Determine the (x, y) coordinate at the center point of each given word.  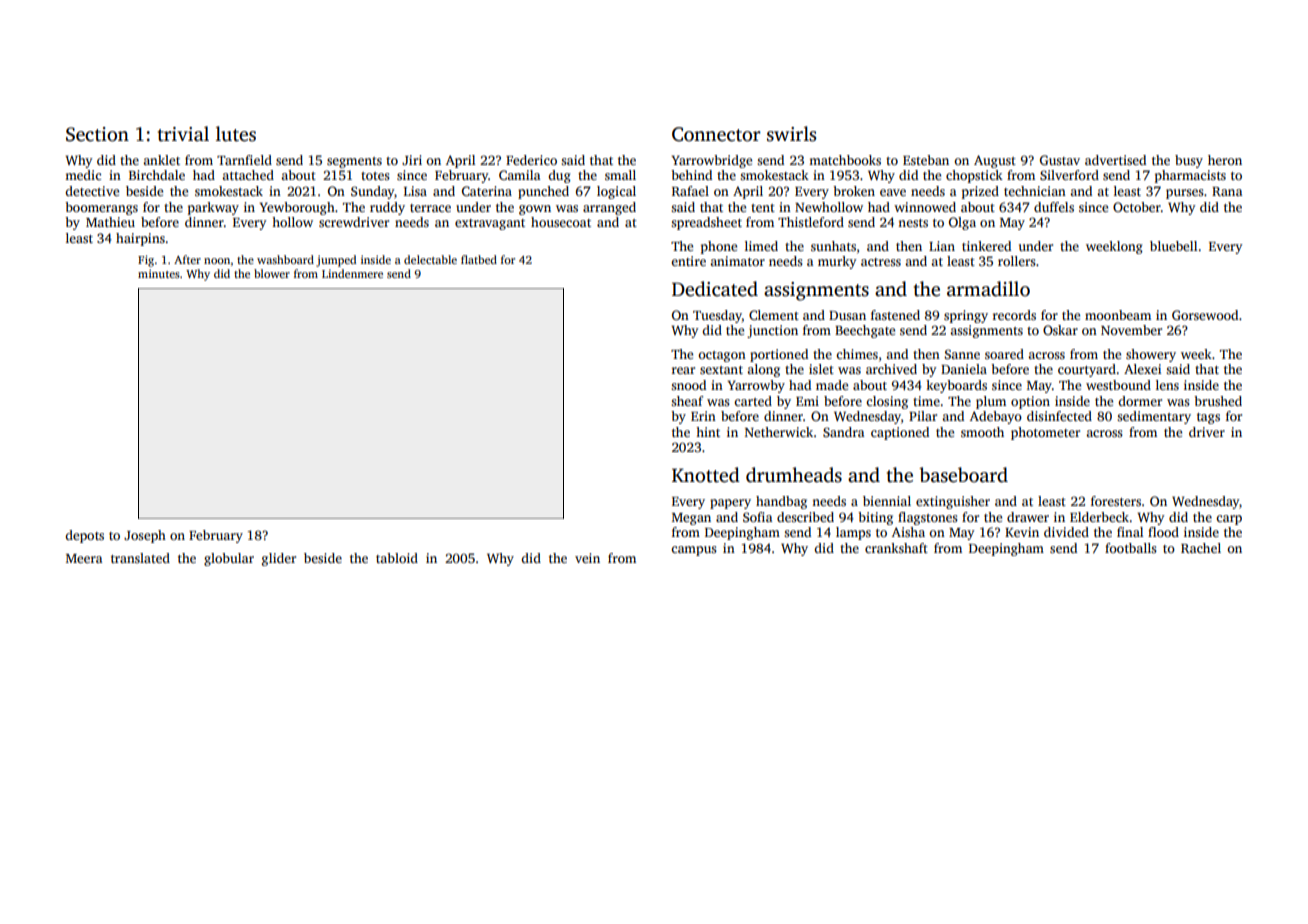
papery (730, 504)
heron (1225, 160)
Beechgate (865, 331)
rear (683, 370)
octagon (722, 356)
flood (1163, 532)
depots (84, 536)
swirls (791, 134)
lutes (236, 134)
